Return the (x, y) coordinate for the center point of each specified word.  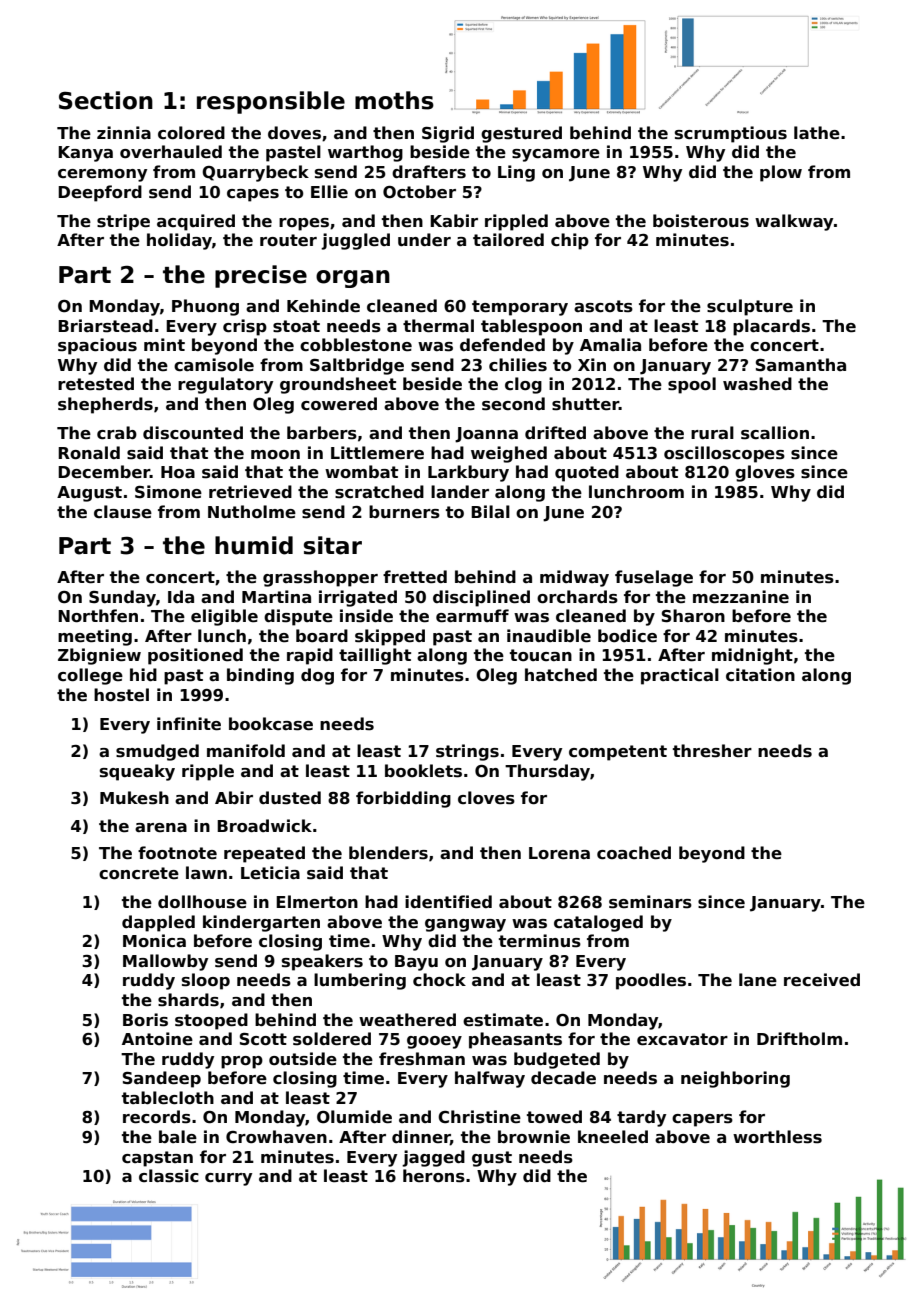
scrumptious (731, 134)
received (822, 980)
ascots (603, 306)
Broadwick (264, 826)
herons (434, 1176)
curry (228, 1179)
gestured (521, 134)
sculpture (750, 307)
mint (164, 344)
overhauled (171, 152)
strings (467, 752)
